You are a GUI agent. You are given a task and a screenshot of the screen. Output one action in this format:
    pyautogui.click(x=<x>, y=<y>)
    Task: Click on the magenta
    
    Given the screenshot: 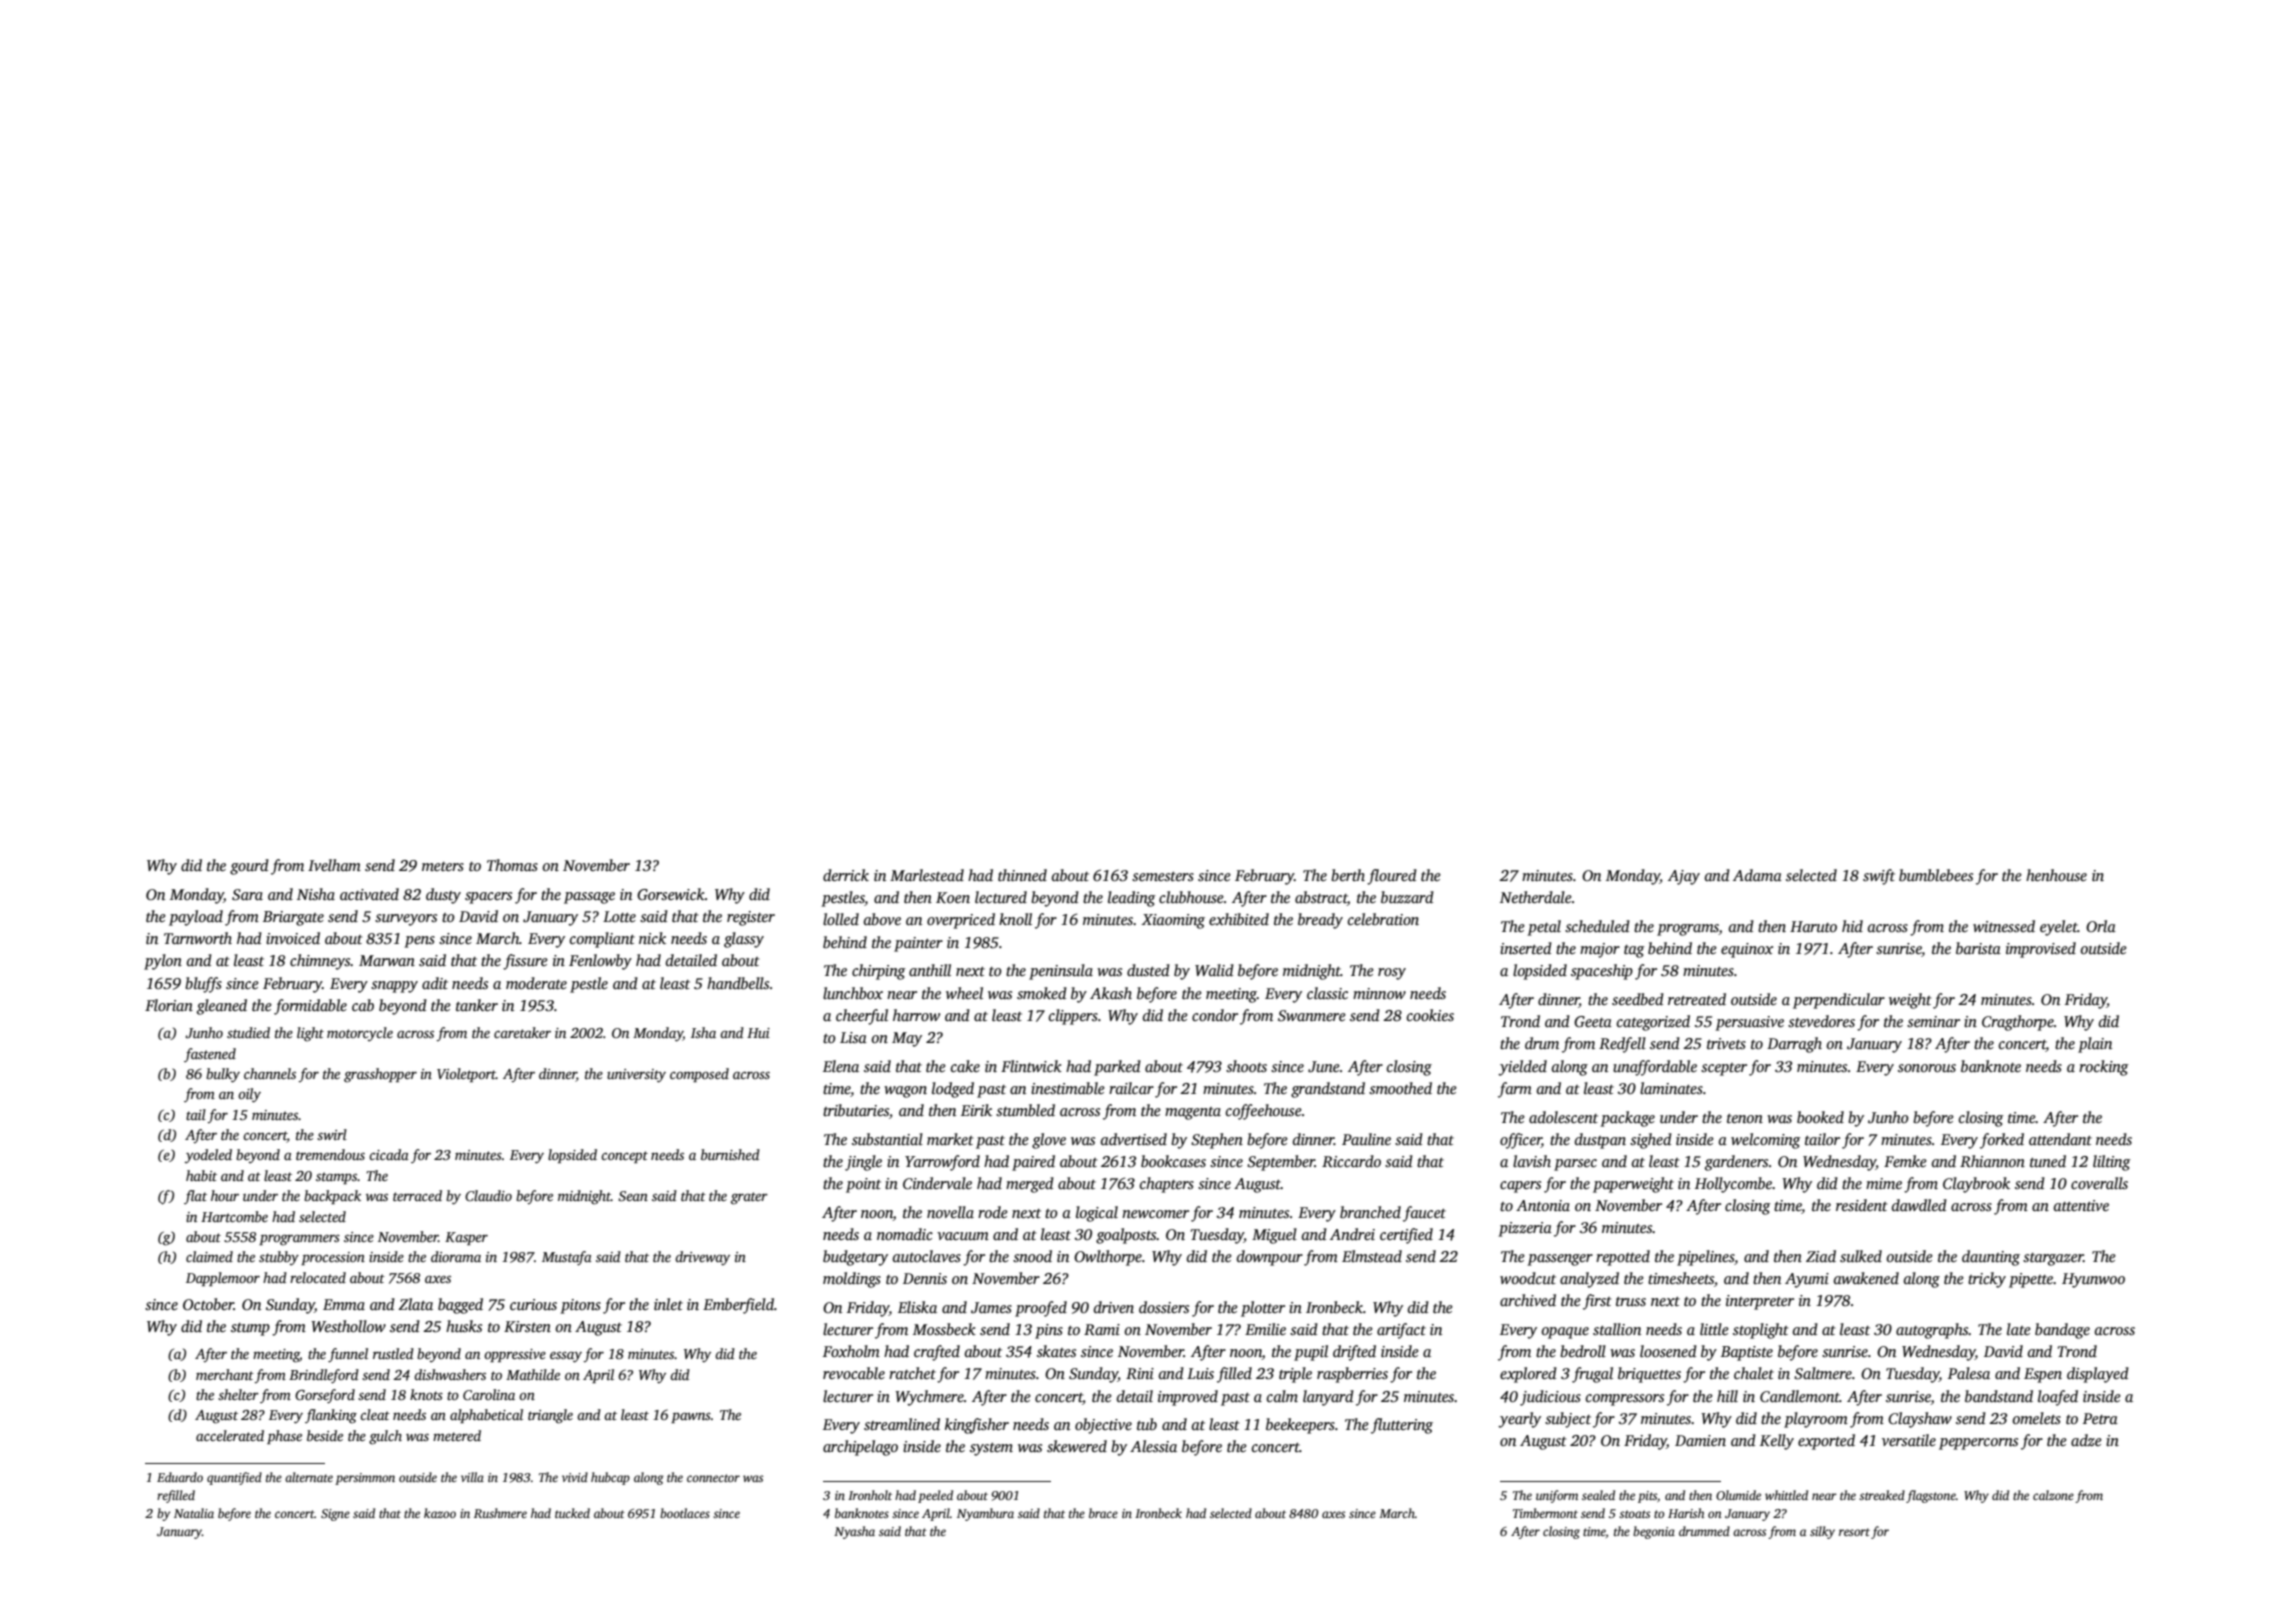 What is the action you would take?
    pyautogui.click(x=1193, y=1113)
